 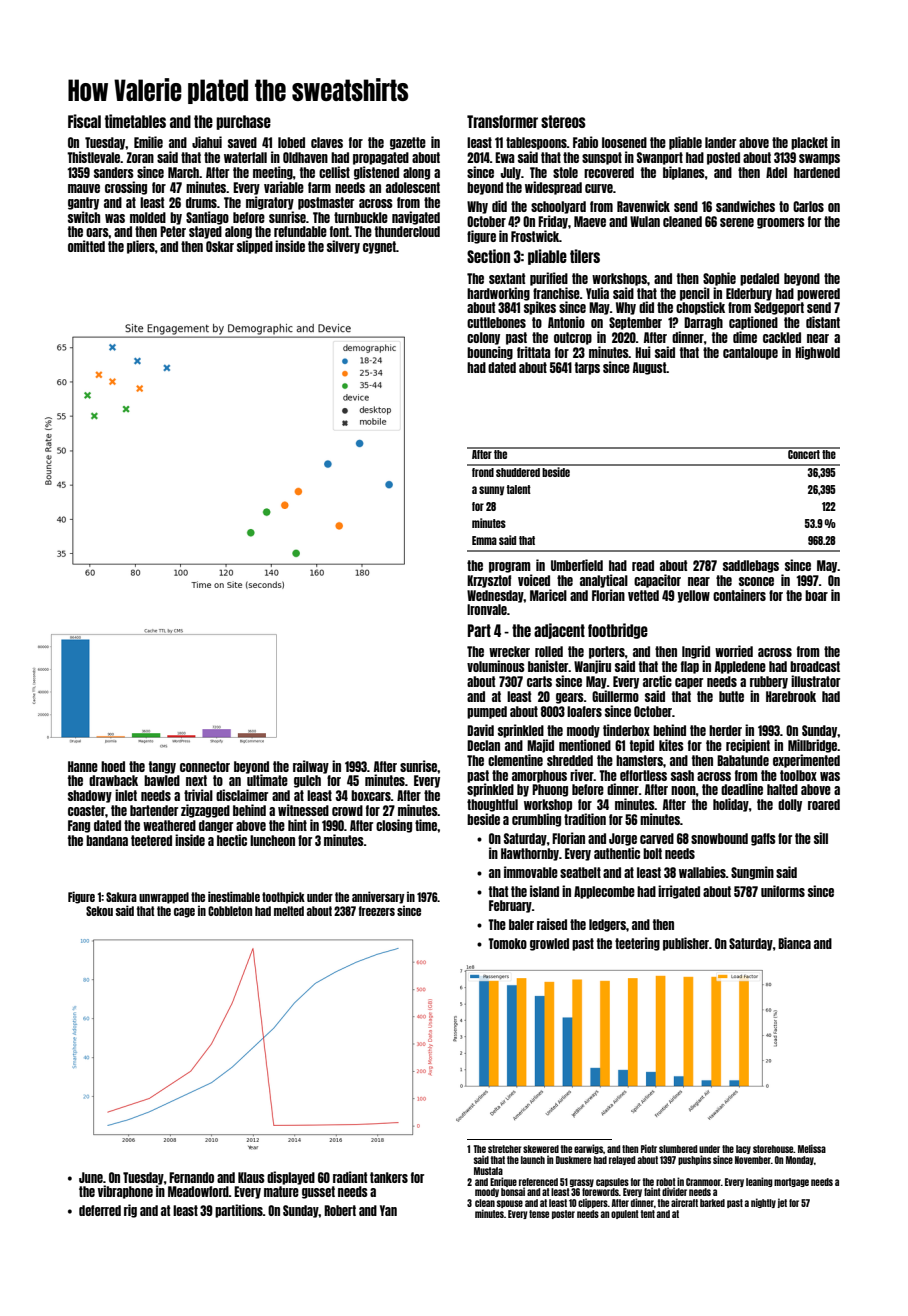 What do you see at coordinates (657, 838) in the screenshot?
I see `carved` at bounding box center [657, 838].
